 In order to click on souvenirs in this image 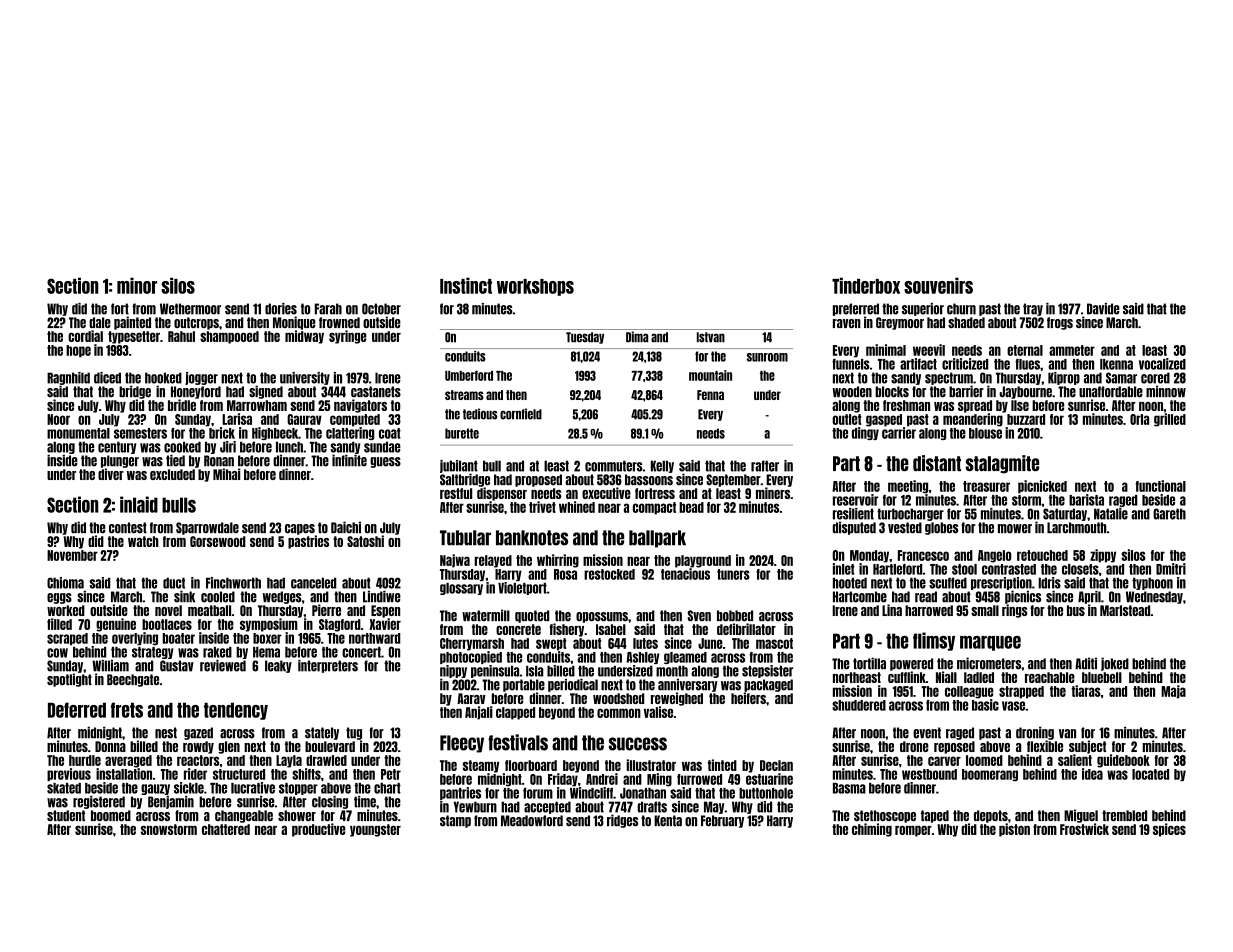, I will do `click(938, 285)`.
